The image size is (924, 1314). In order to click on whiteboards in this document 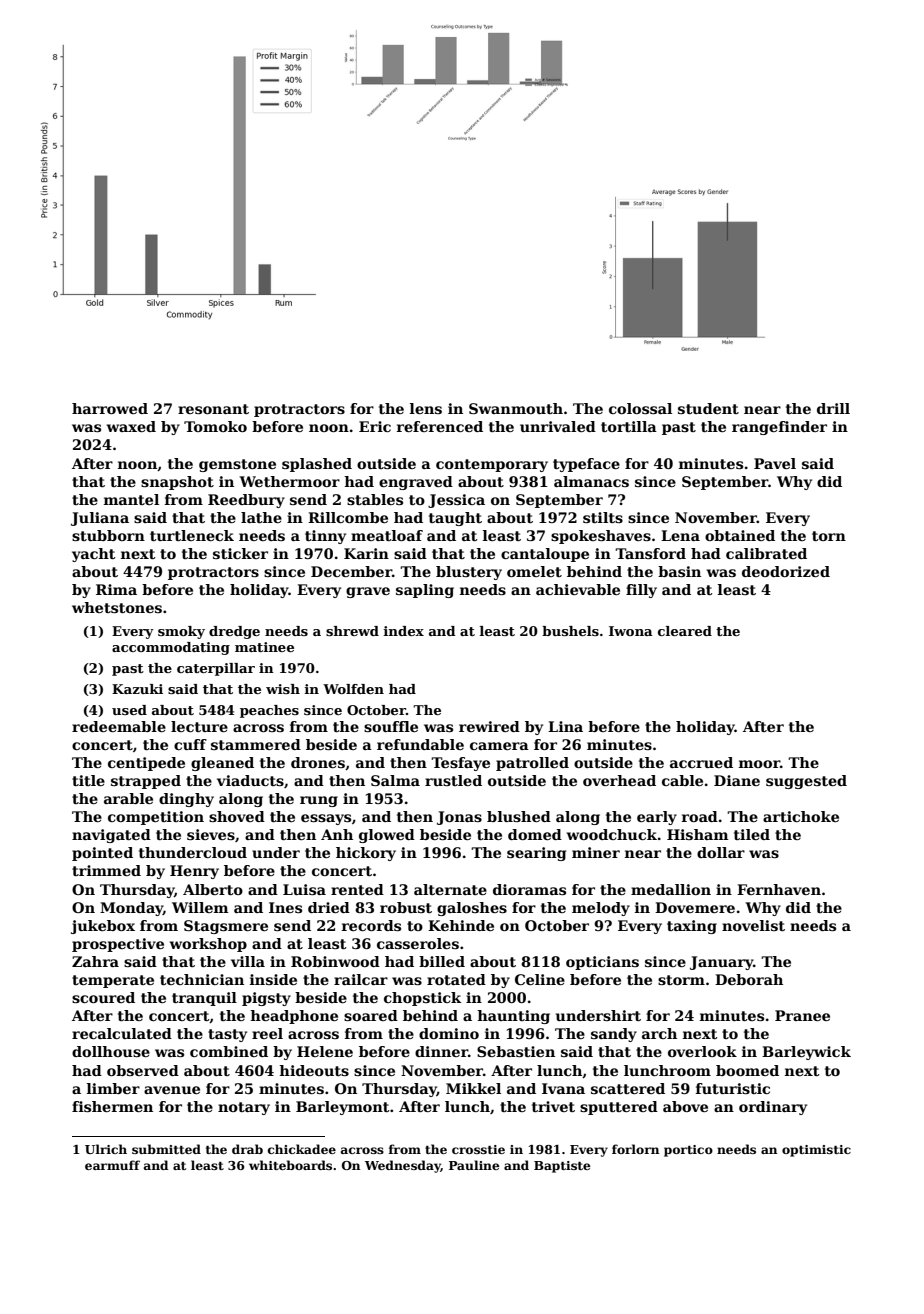, I will do `click(290, 1165)`.
